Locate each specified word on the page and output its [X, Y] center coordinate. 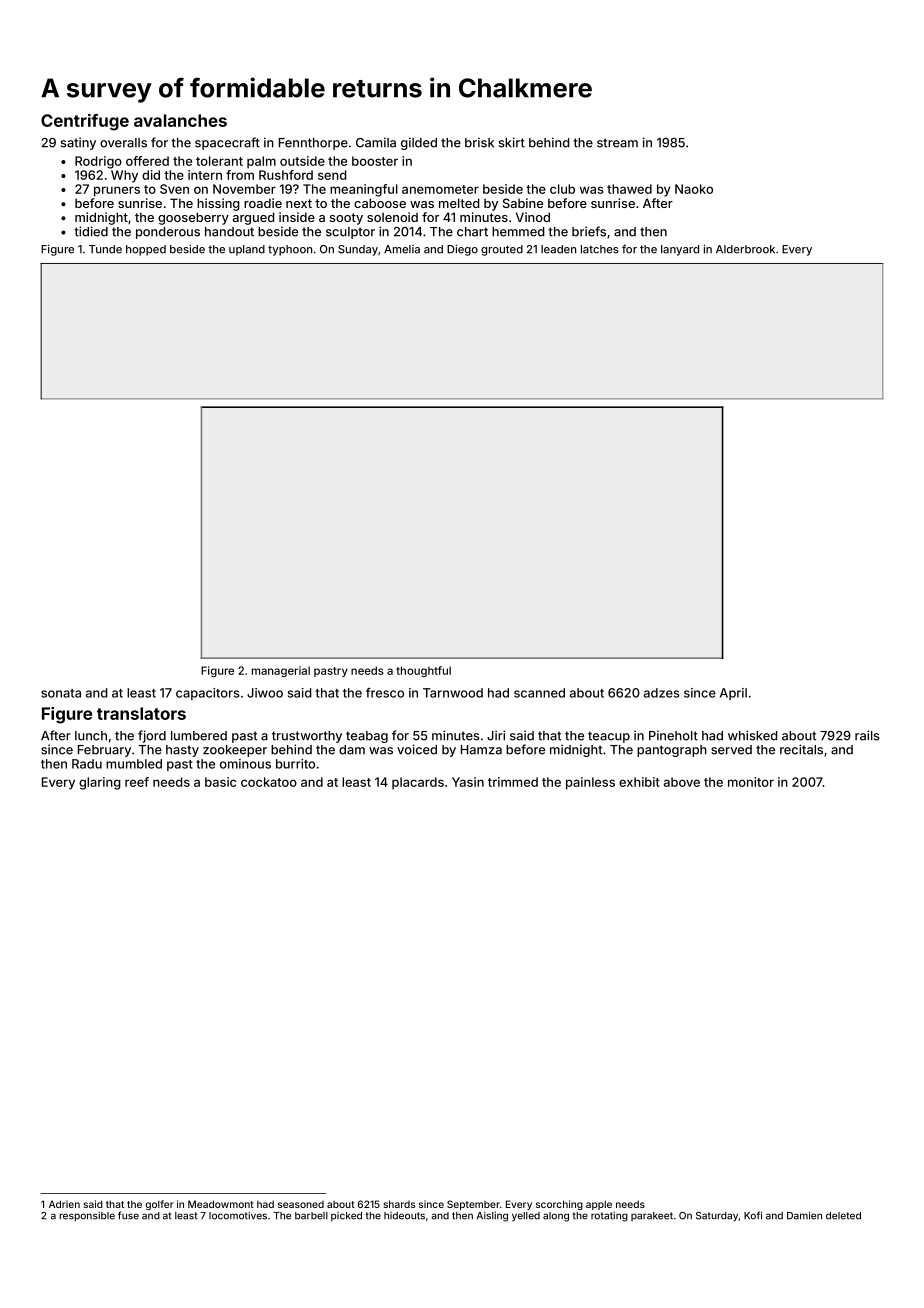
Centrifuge [85, 122]
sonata [61, 693]
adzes [662, 693]
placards [418, 783]
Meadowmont [221, 1204]
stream [617, 143]
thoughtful [423, 671]
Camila [376, 142]
